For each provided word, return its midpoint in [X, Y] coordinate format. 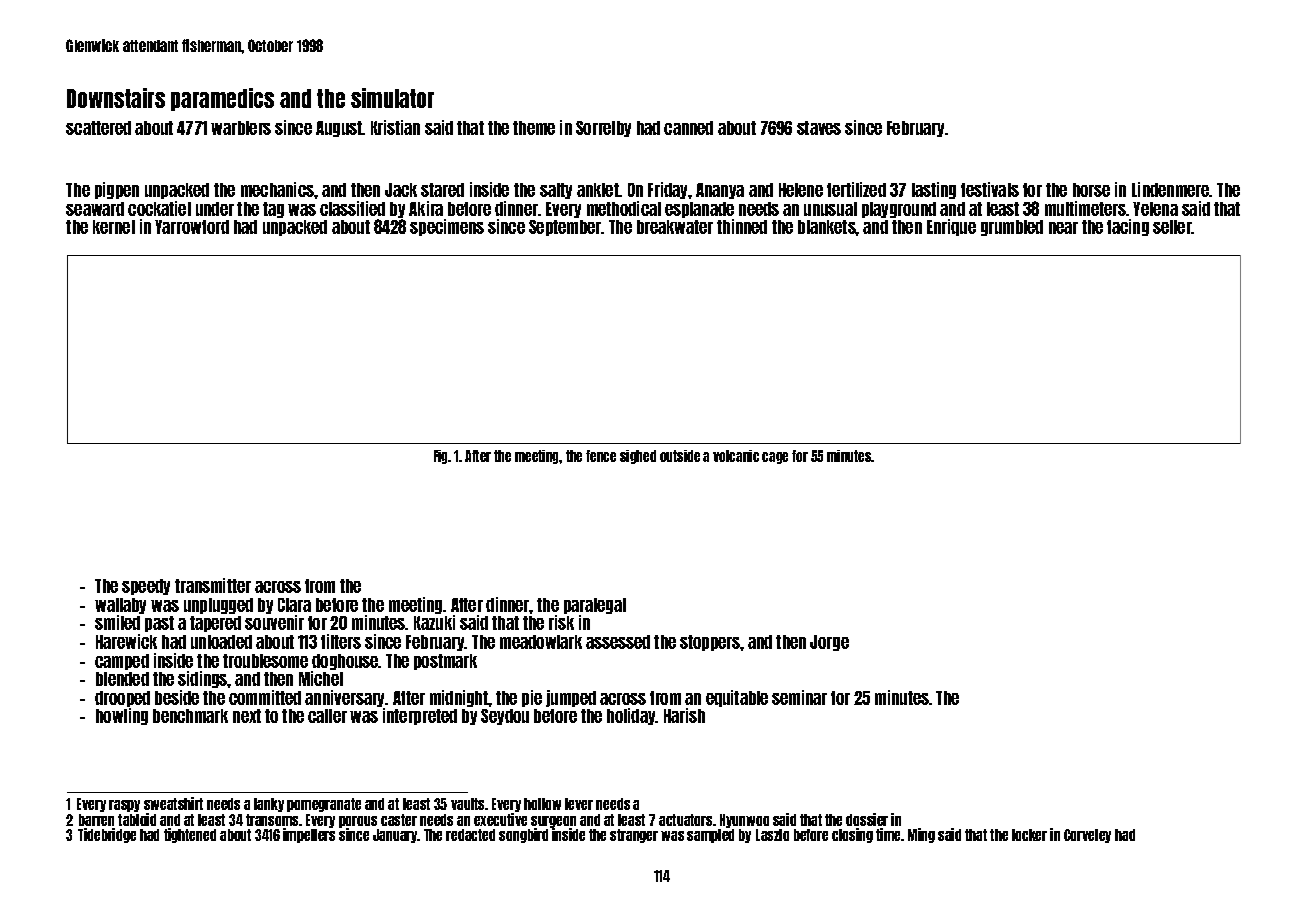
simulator [392, 98]
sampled [710, 836]
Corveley [1087, 836]
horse [1091, 190]
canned [688, 128]
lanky [269, 805]
